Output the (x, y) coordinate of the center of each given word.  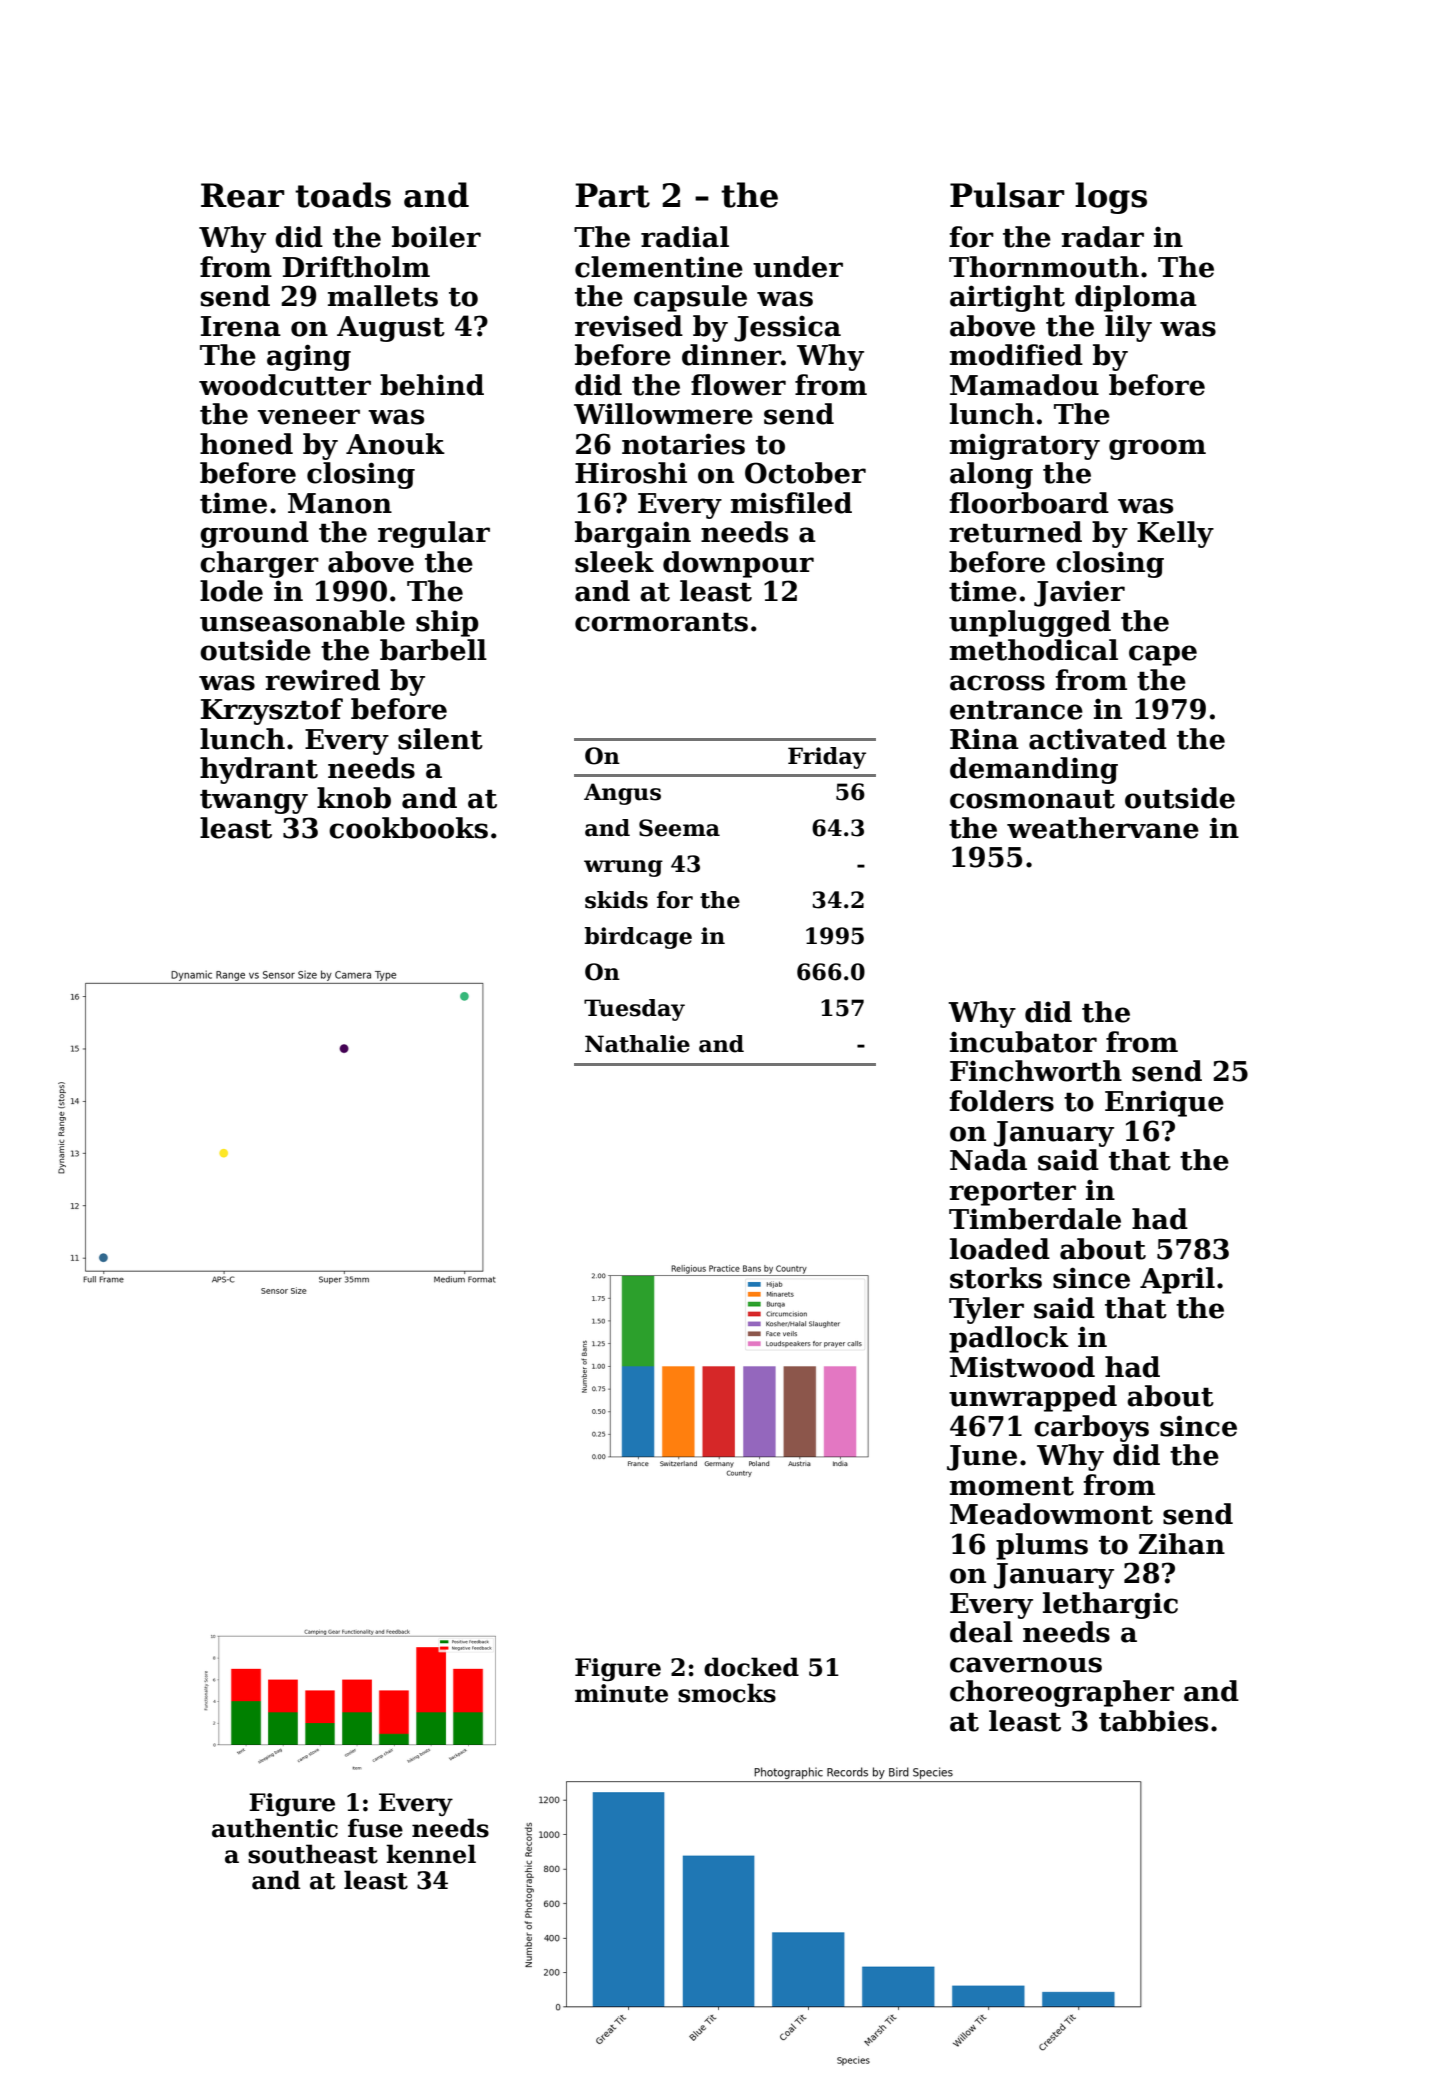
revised (629, 326)
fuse (375, 1828)
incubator (1023, 1042)
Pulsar (1007, 195)
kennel (431, 1854)
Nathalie (637, 1044)
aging (309, 357)
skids (616, 900)
